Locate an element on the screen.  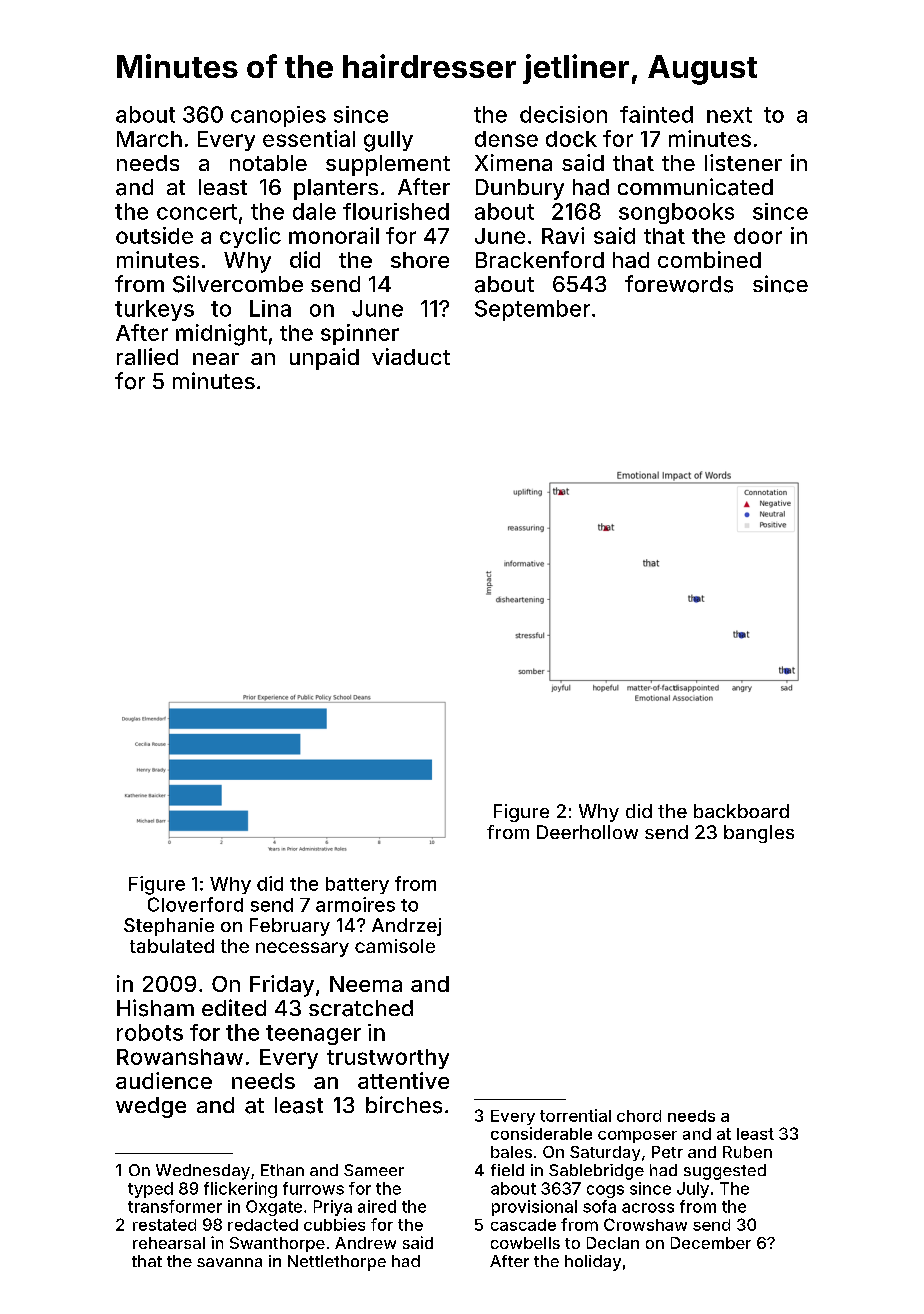
flickering is located at coordinates (240, 1190).
